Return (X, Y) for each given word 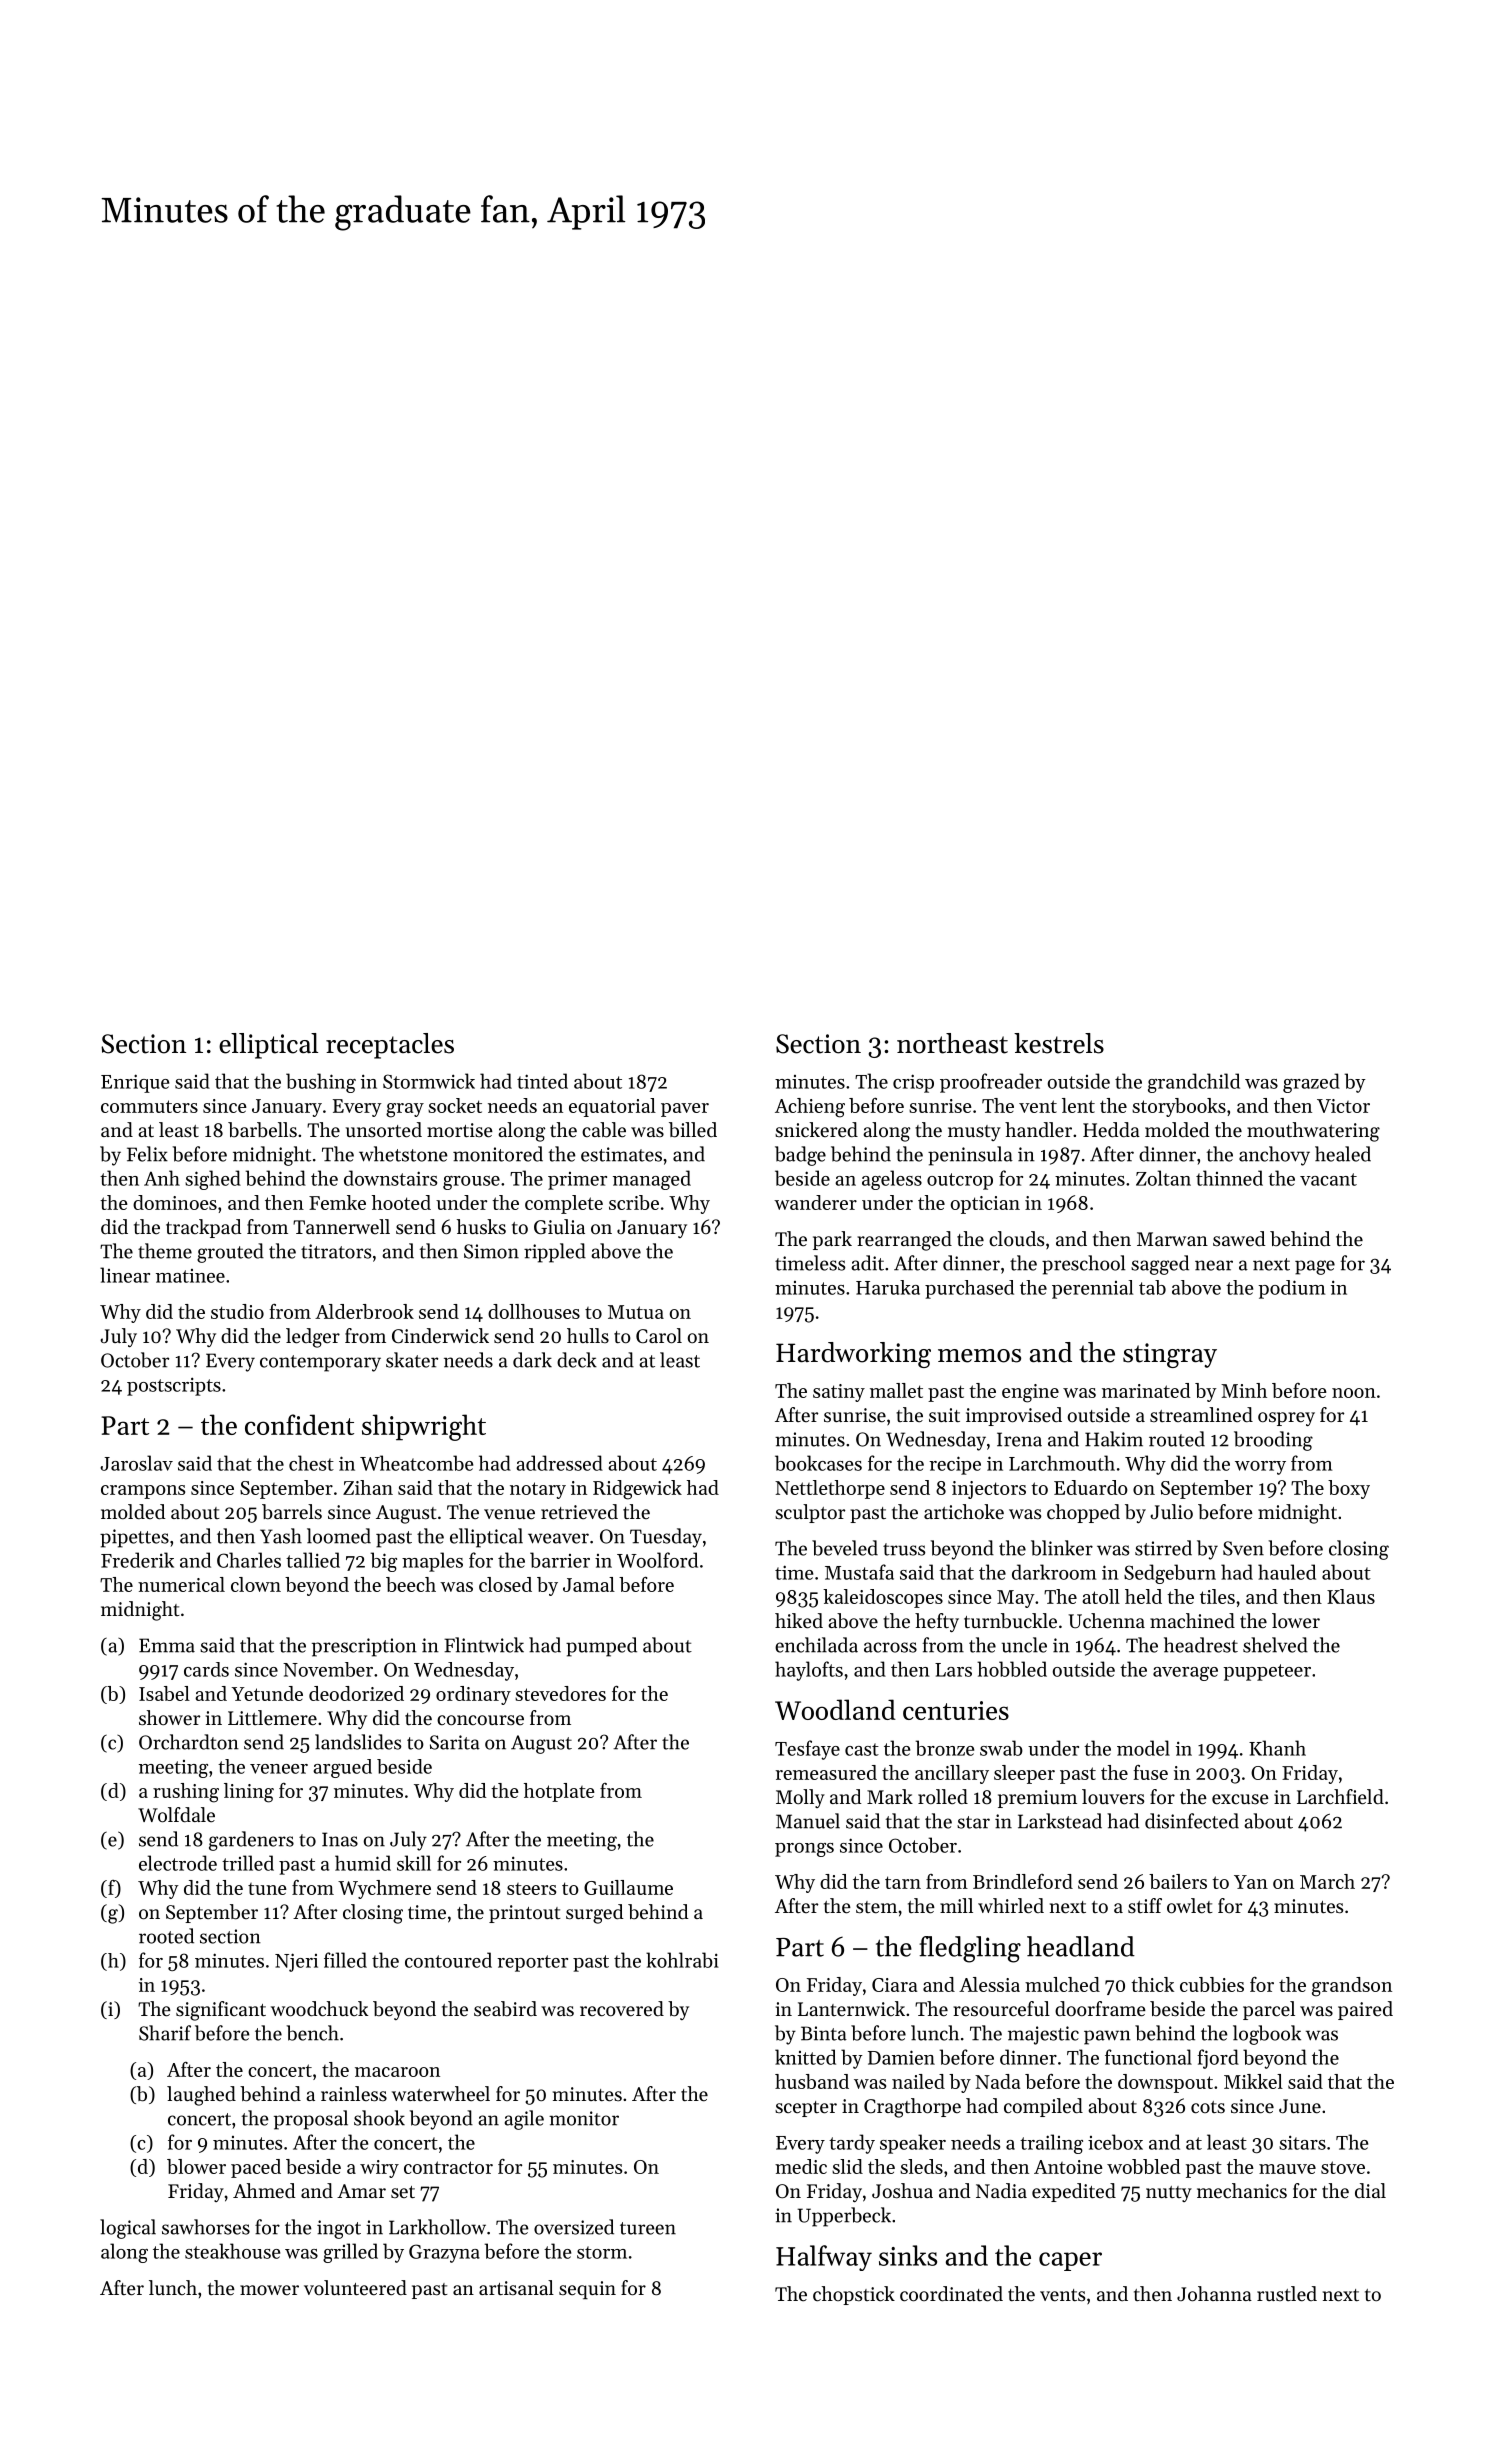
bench (313, 2033)
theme (165, 1251)
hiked (799, 1621)
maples (432, 1562)
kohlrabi (682, 1960)
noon (1354, 1393)
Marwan (1172, 1239)
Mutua (636, 1312)
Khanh (1277, 1748)
